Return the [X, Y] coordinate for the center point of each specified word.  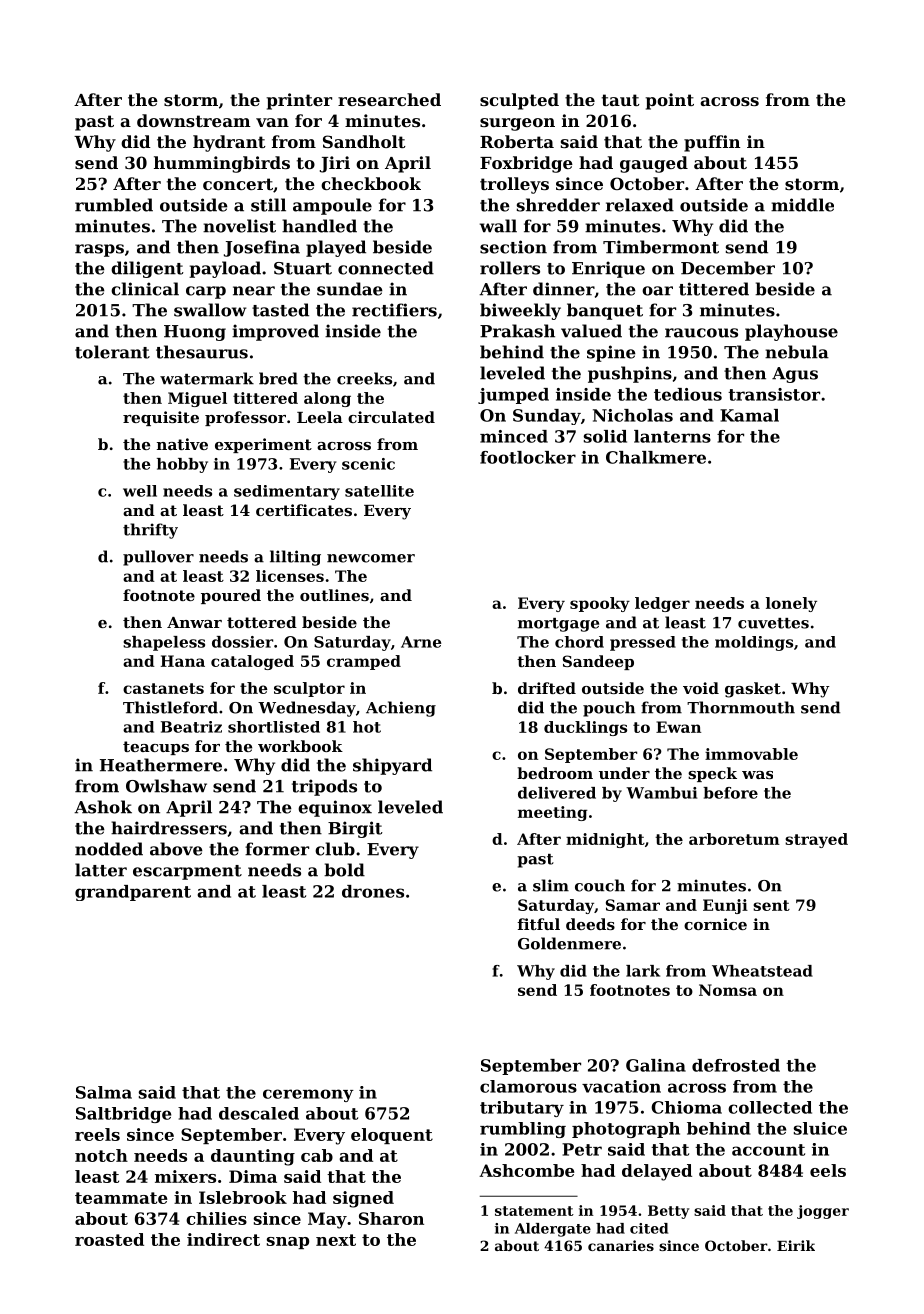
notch [101, 1155]
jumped [513, 396]
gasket [753, 690]
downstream [194, 120]
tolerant [112, 352]
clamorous [528, 1086]
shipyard [392, 766]
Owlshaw [166, 786]
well [140, 491]
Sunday [547, 417]
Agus [795, 375]
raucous [701, 333]
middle [802, 205]
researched [389, 99]
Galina [656, 1065]
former [277, 849]
